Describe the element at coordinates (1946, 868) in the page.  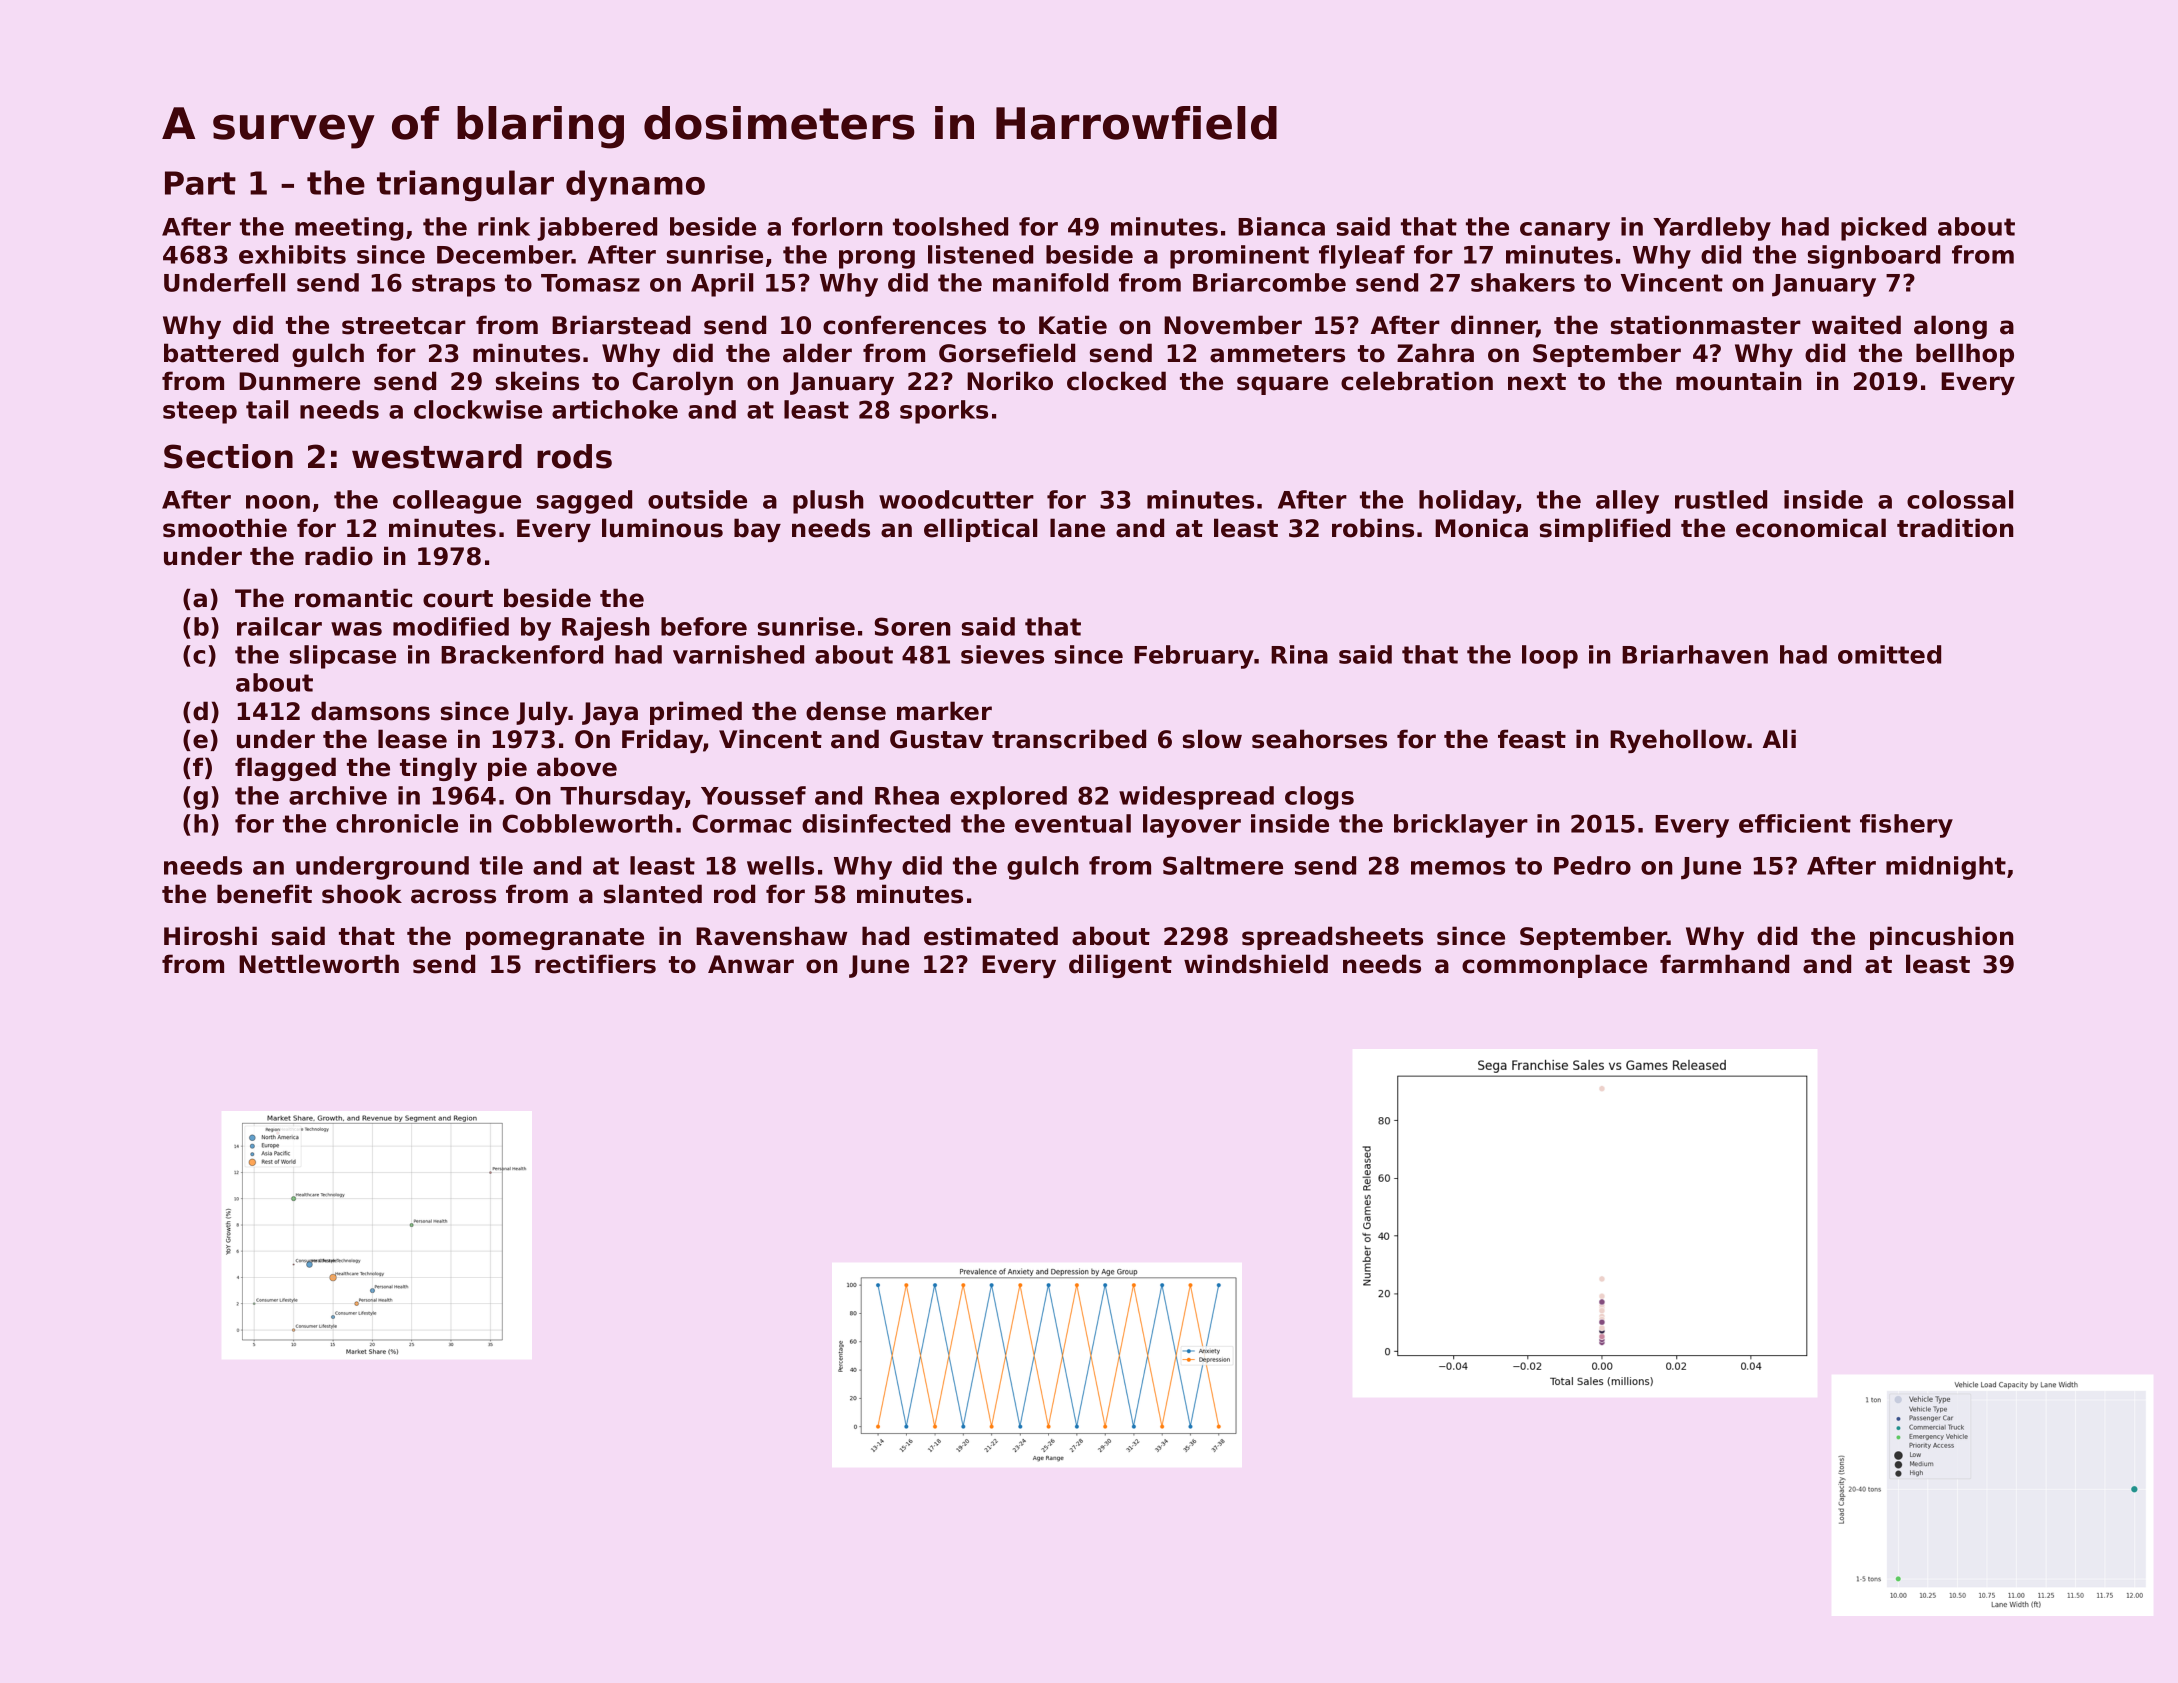
I see `midnight` at that location.
